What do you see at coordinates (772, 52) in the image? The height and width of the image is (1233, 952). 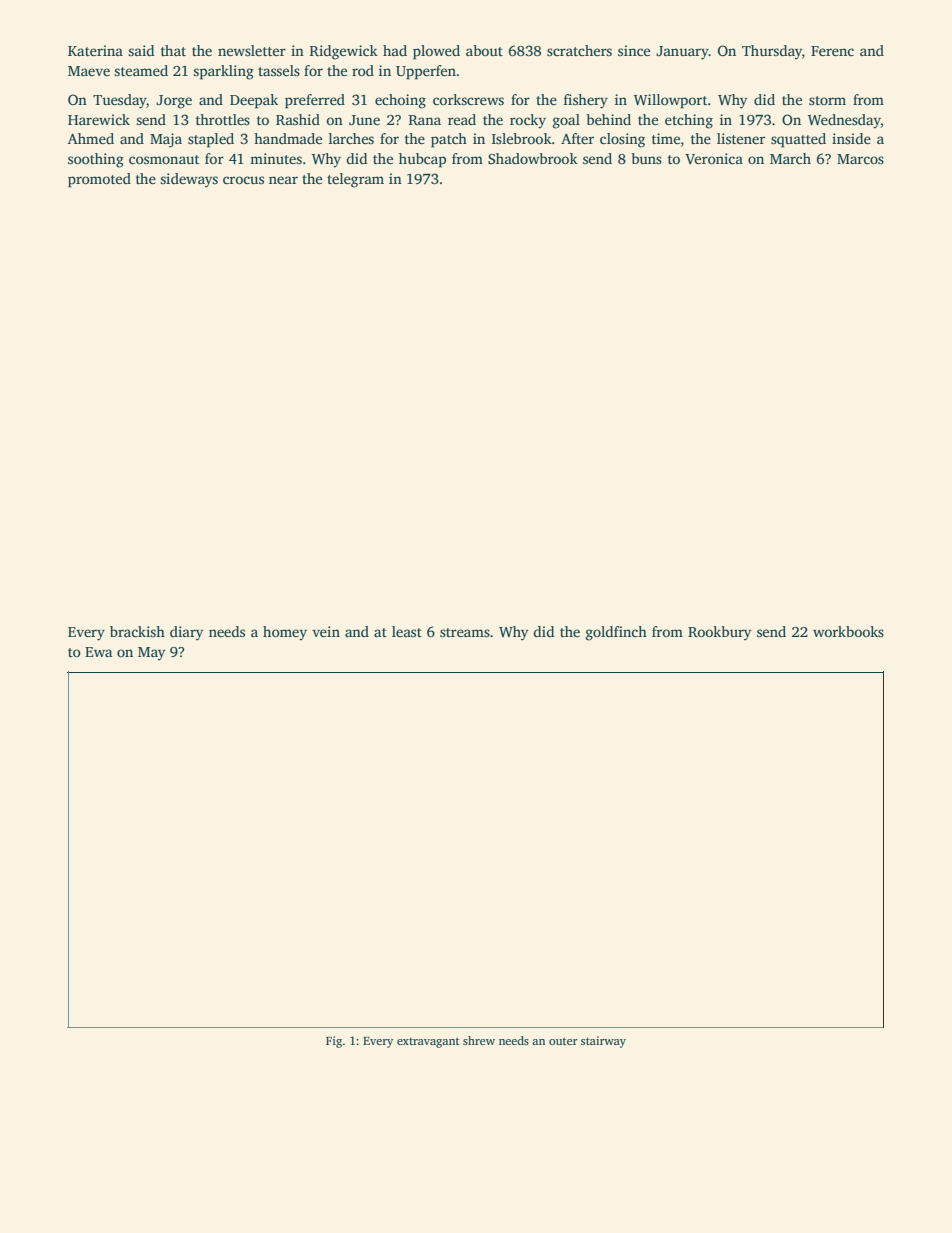 I see `Thursday` at bounding box center [772, 52].
